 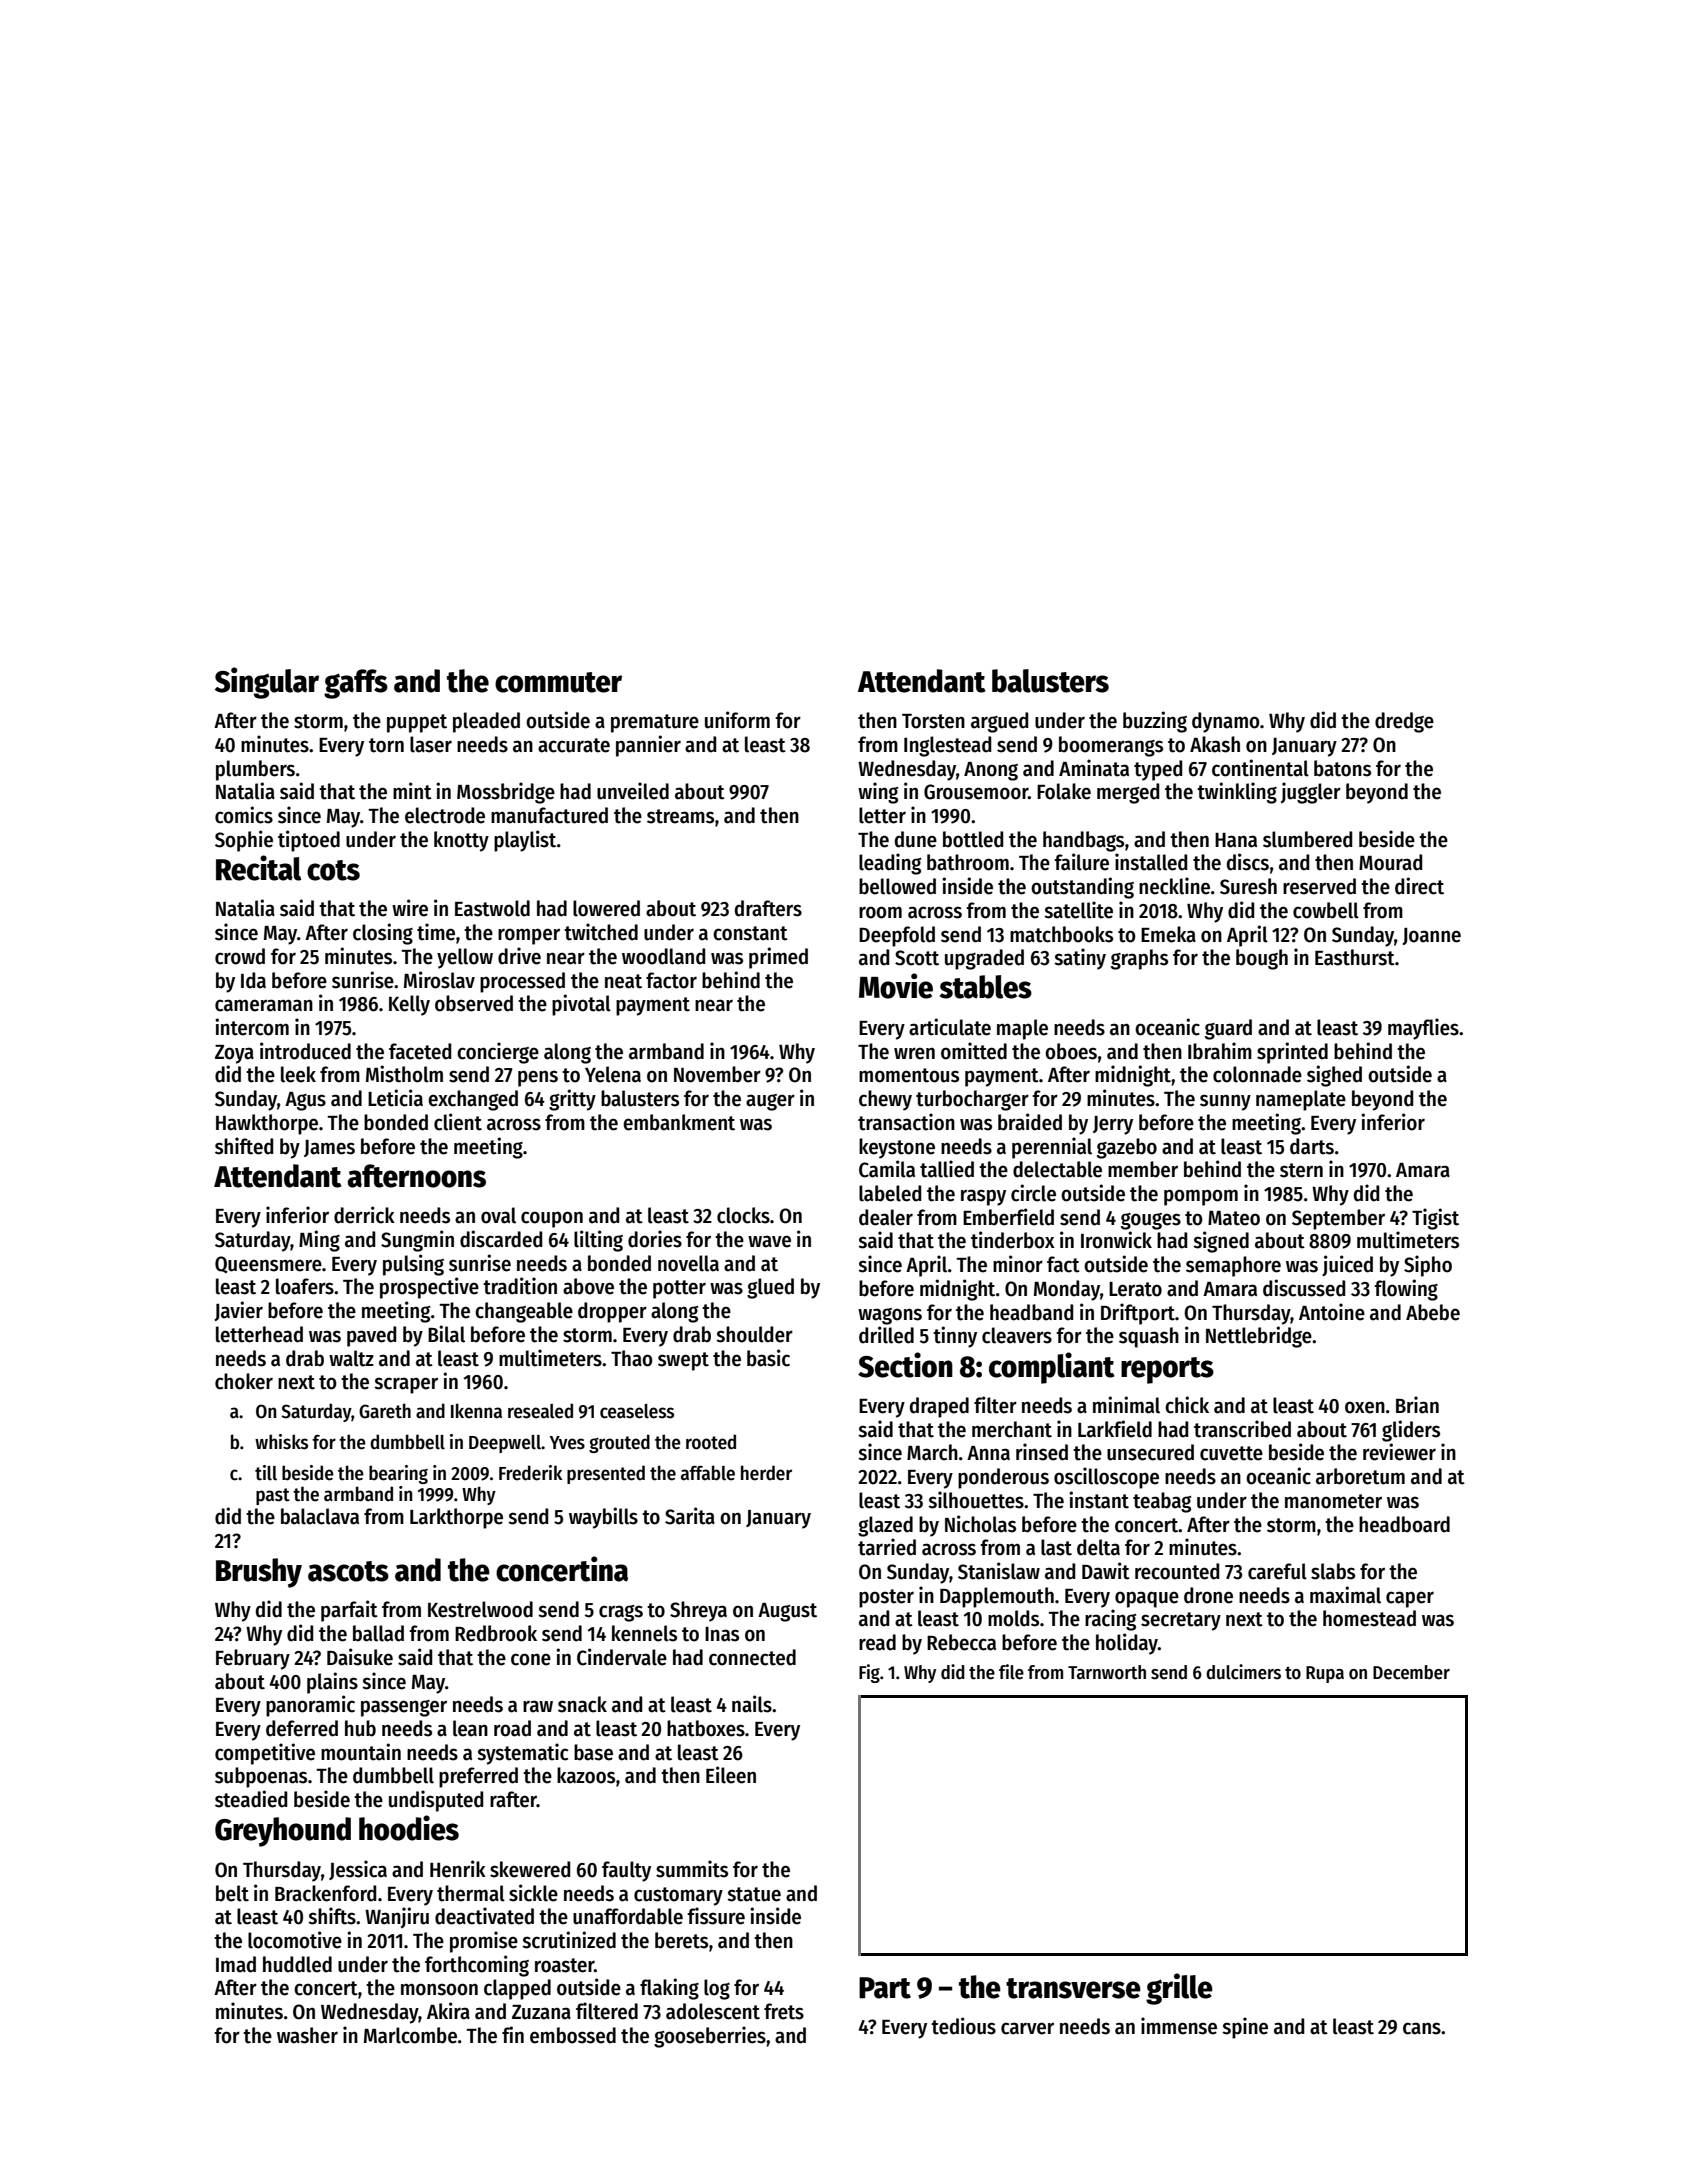 I want to click on washer, so click(x=307, y=2035).
